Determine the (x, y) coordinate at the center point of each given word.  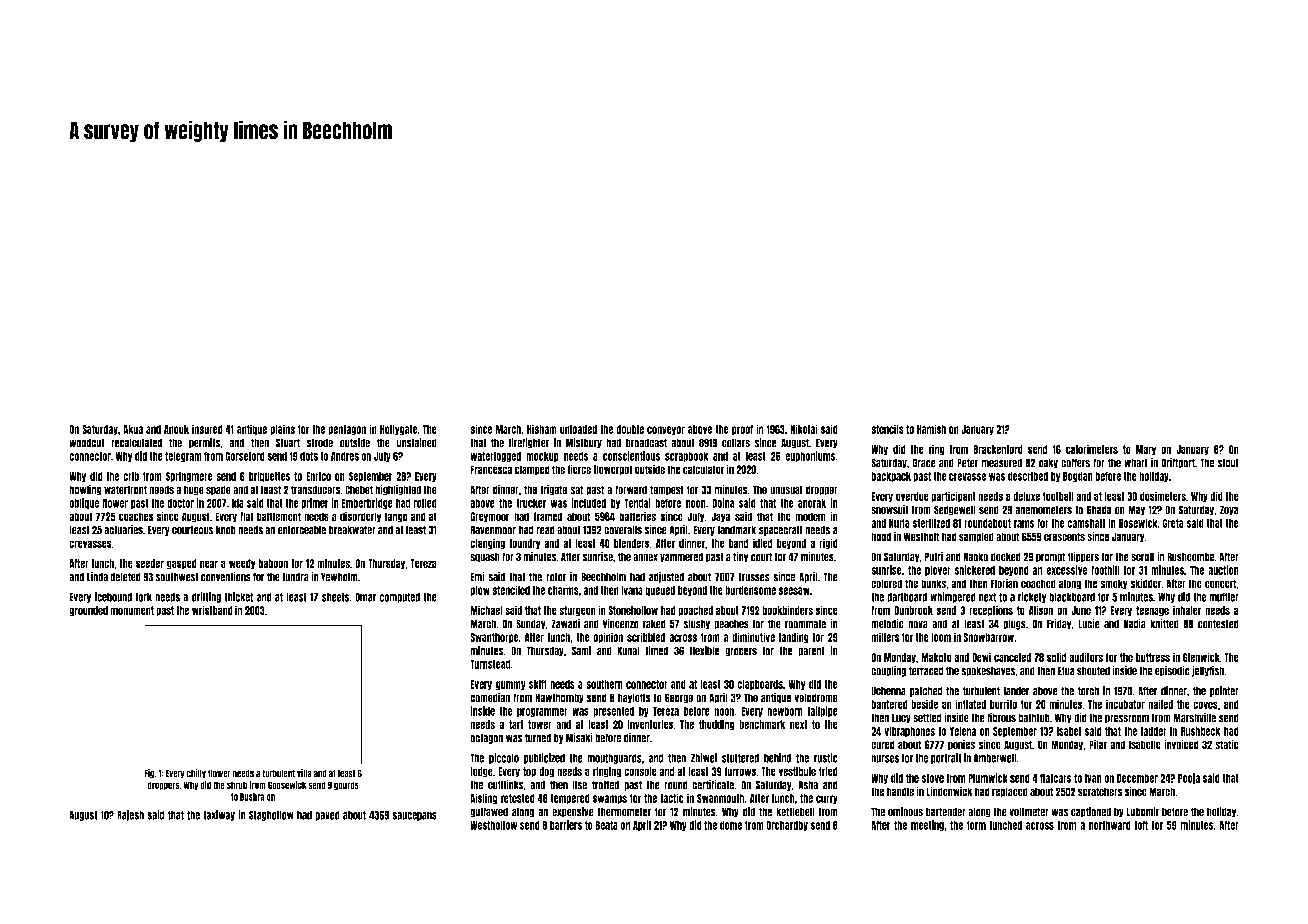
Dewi (981, 657)
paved (327, 816)
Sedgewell (955, 510)
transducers (315, 490)
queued (660, 591)
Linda (97, 577)
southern (604, 684)
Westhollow (493, 825)
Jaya (720, 517)
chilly (196, 774)
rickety (1032, 597)
